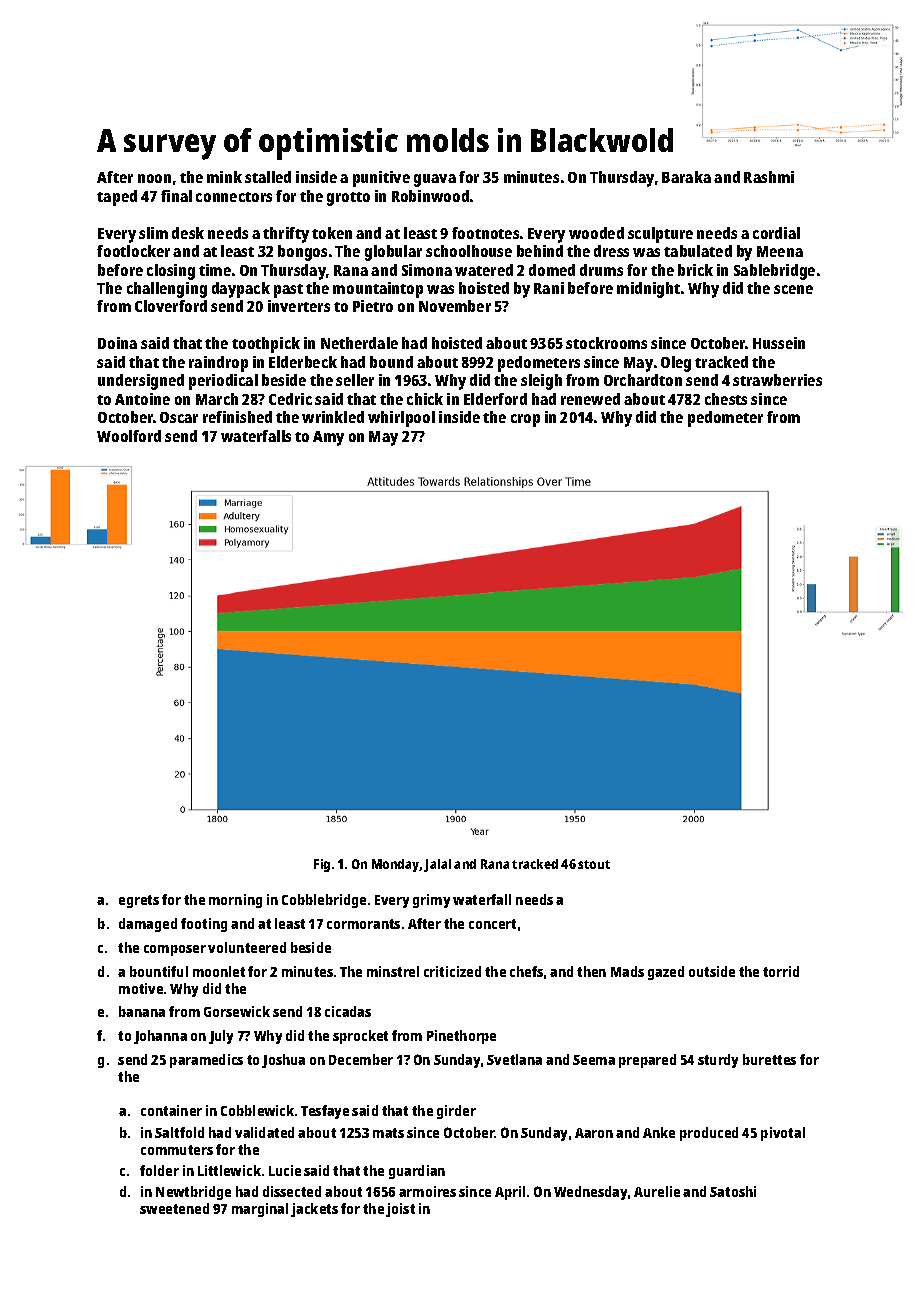 This screenshot has height=1314, width=924. Describe the element at coordinates (129, 436) in the screenshot. I see `Woolford` at that location.
